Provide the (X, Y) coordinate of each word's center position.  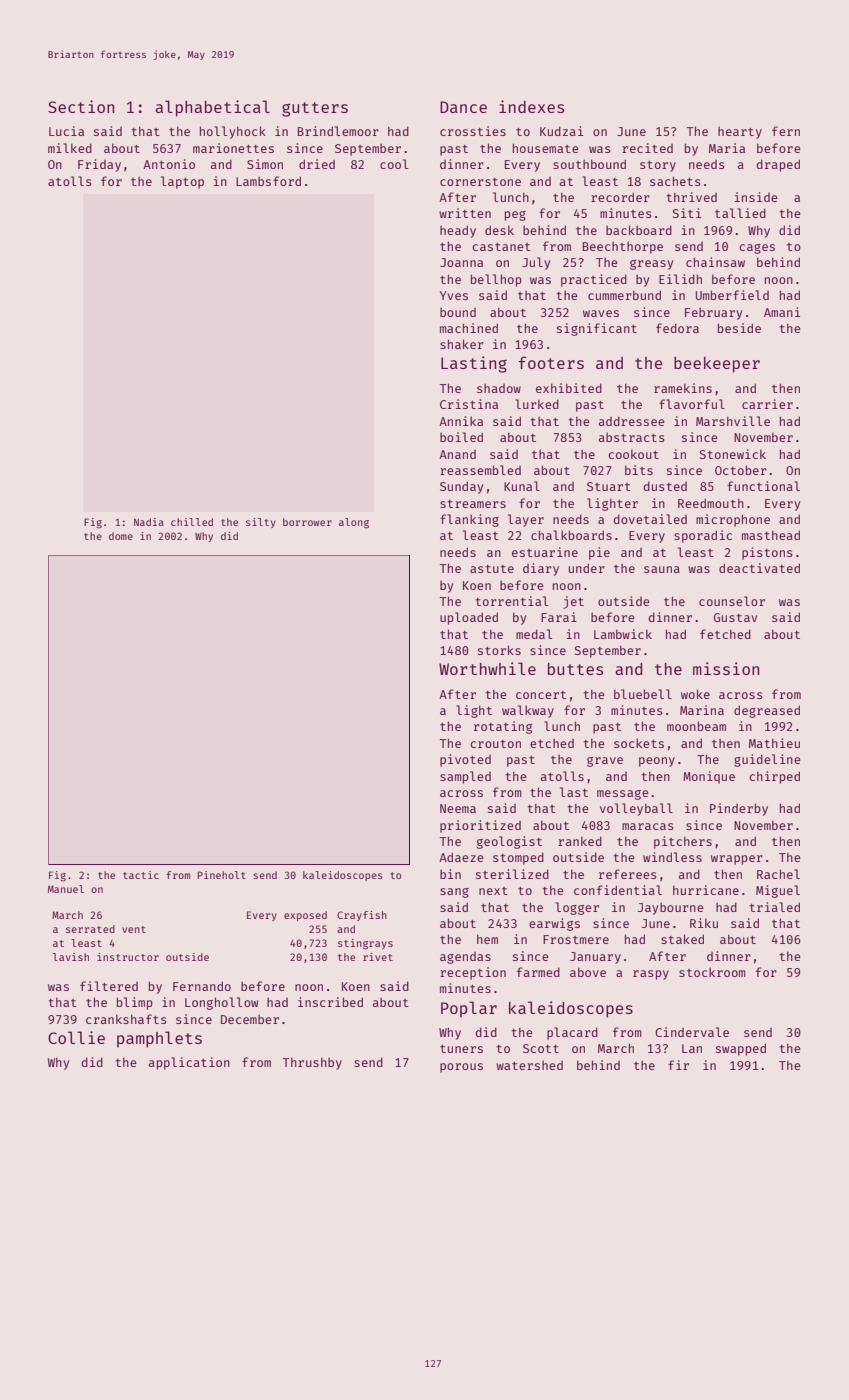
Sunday (461, 487)
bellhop (496, 280)
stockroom (712, 972)
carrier (767, 404)
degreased (767, 711)
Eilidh (680, 279)
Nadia (149, 522)
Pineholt (222, 875)
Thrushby (312, 1063)
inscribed (330, 1002)
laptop (182, 182)
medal (534, 634)
